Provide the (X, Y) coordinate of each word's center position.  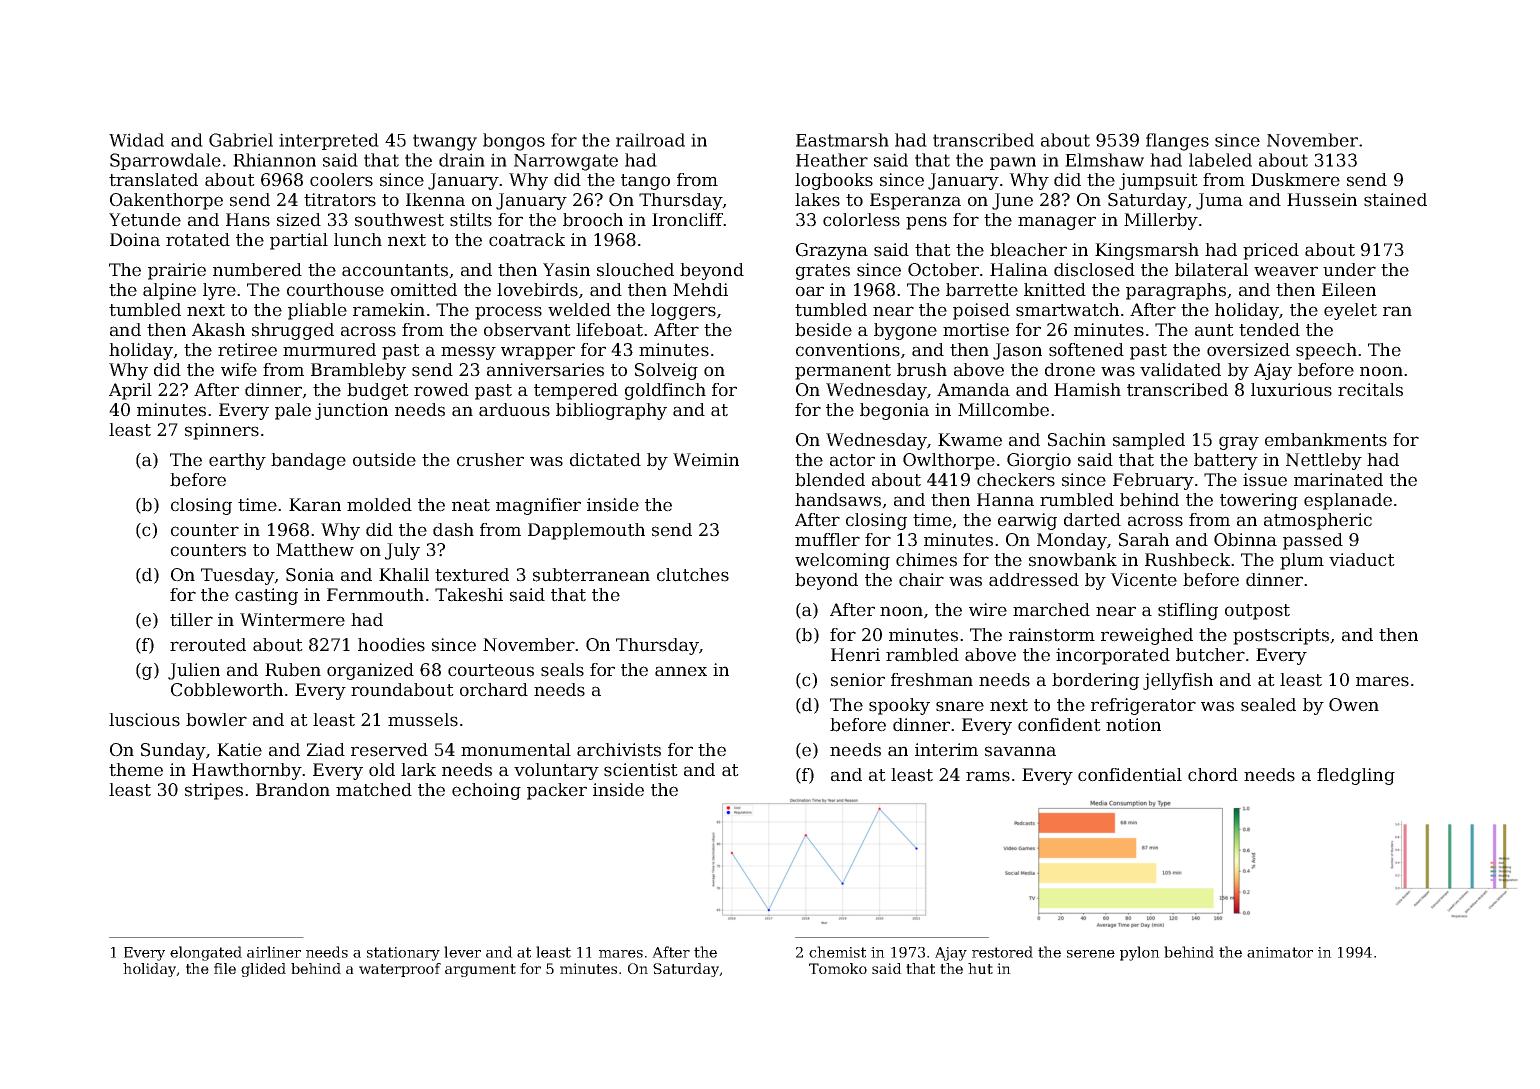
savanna (1020, 751)
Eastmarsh (842, 140)
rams (988, 776)
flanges (1177, 142)
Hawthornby (247, 771)
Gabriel (241, 140)
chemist (837, 952)
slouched (635, 270)
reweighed (1147, 636)
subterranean (591, 575)
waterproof (400, 970)
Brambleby (358, 371)
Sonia (310, 575)
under (1349, 270)
